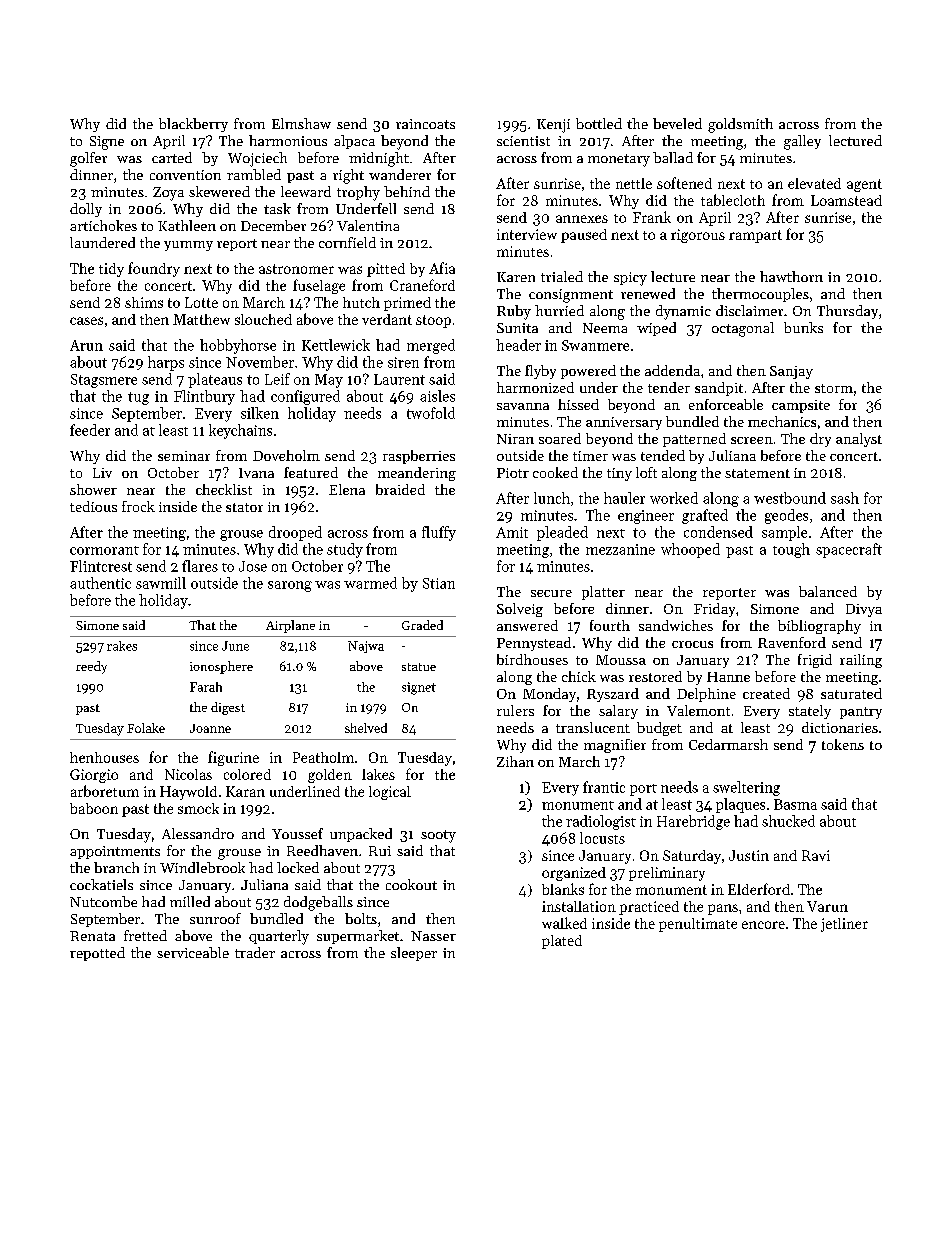  Describe the element at coordinates (419, 667) in the image. I see `statue` at that location.
